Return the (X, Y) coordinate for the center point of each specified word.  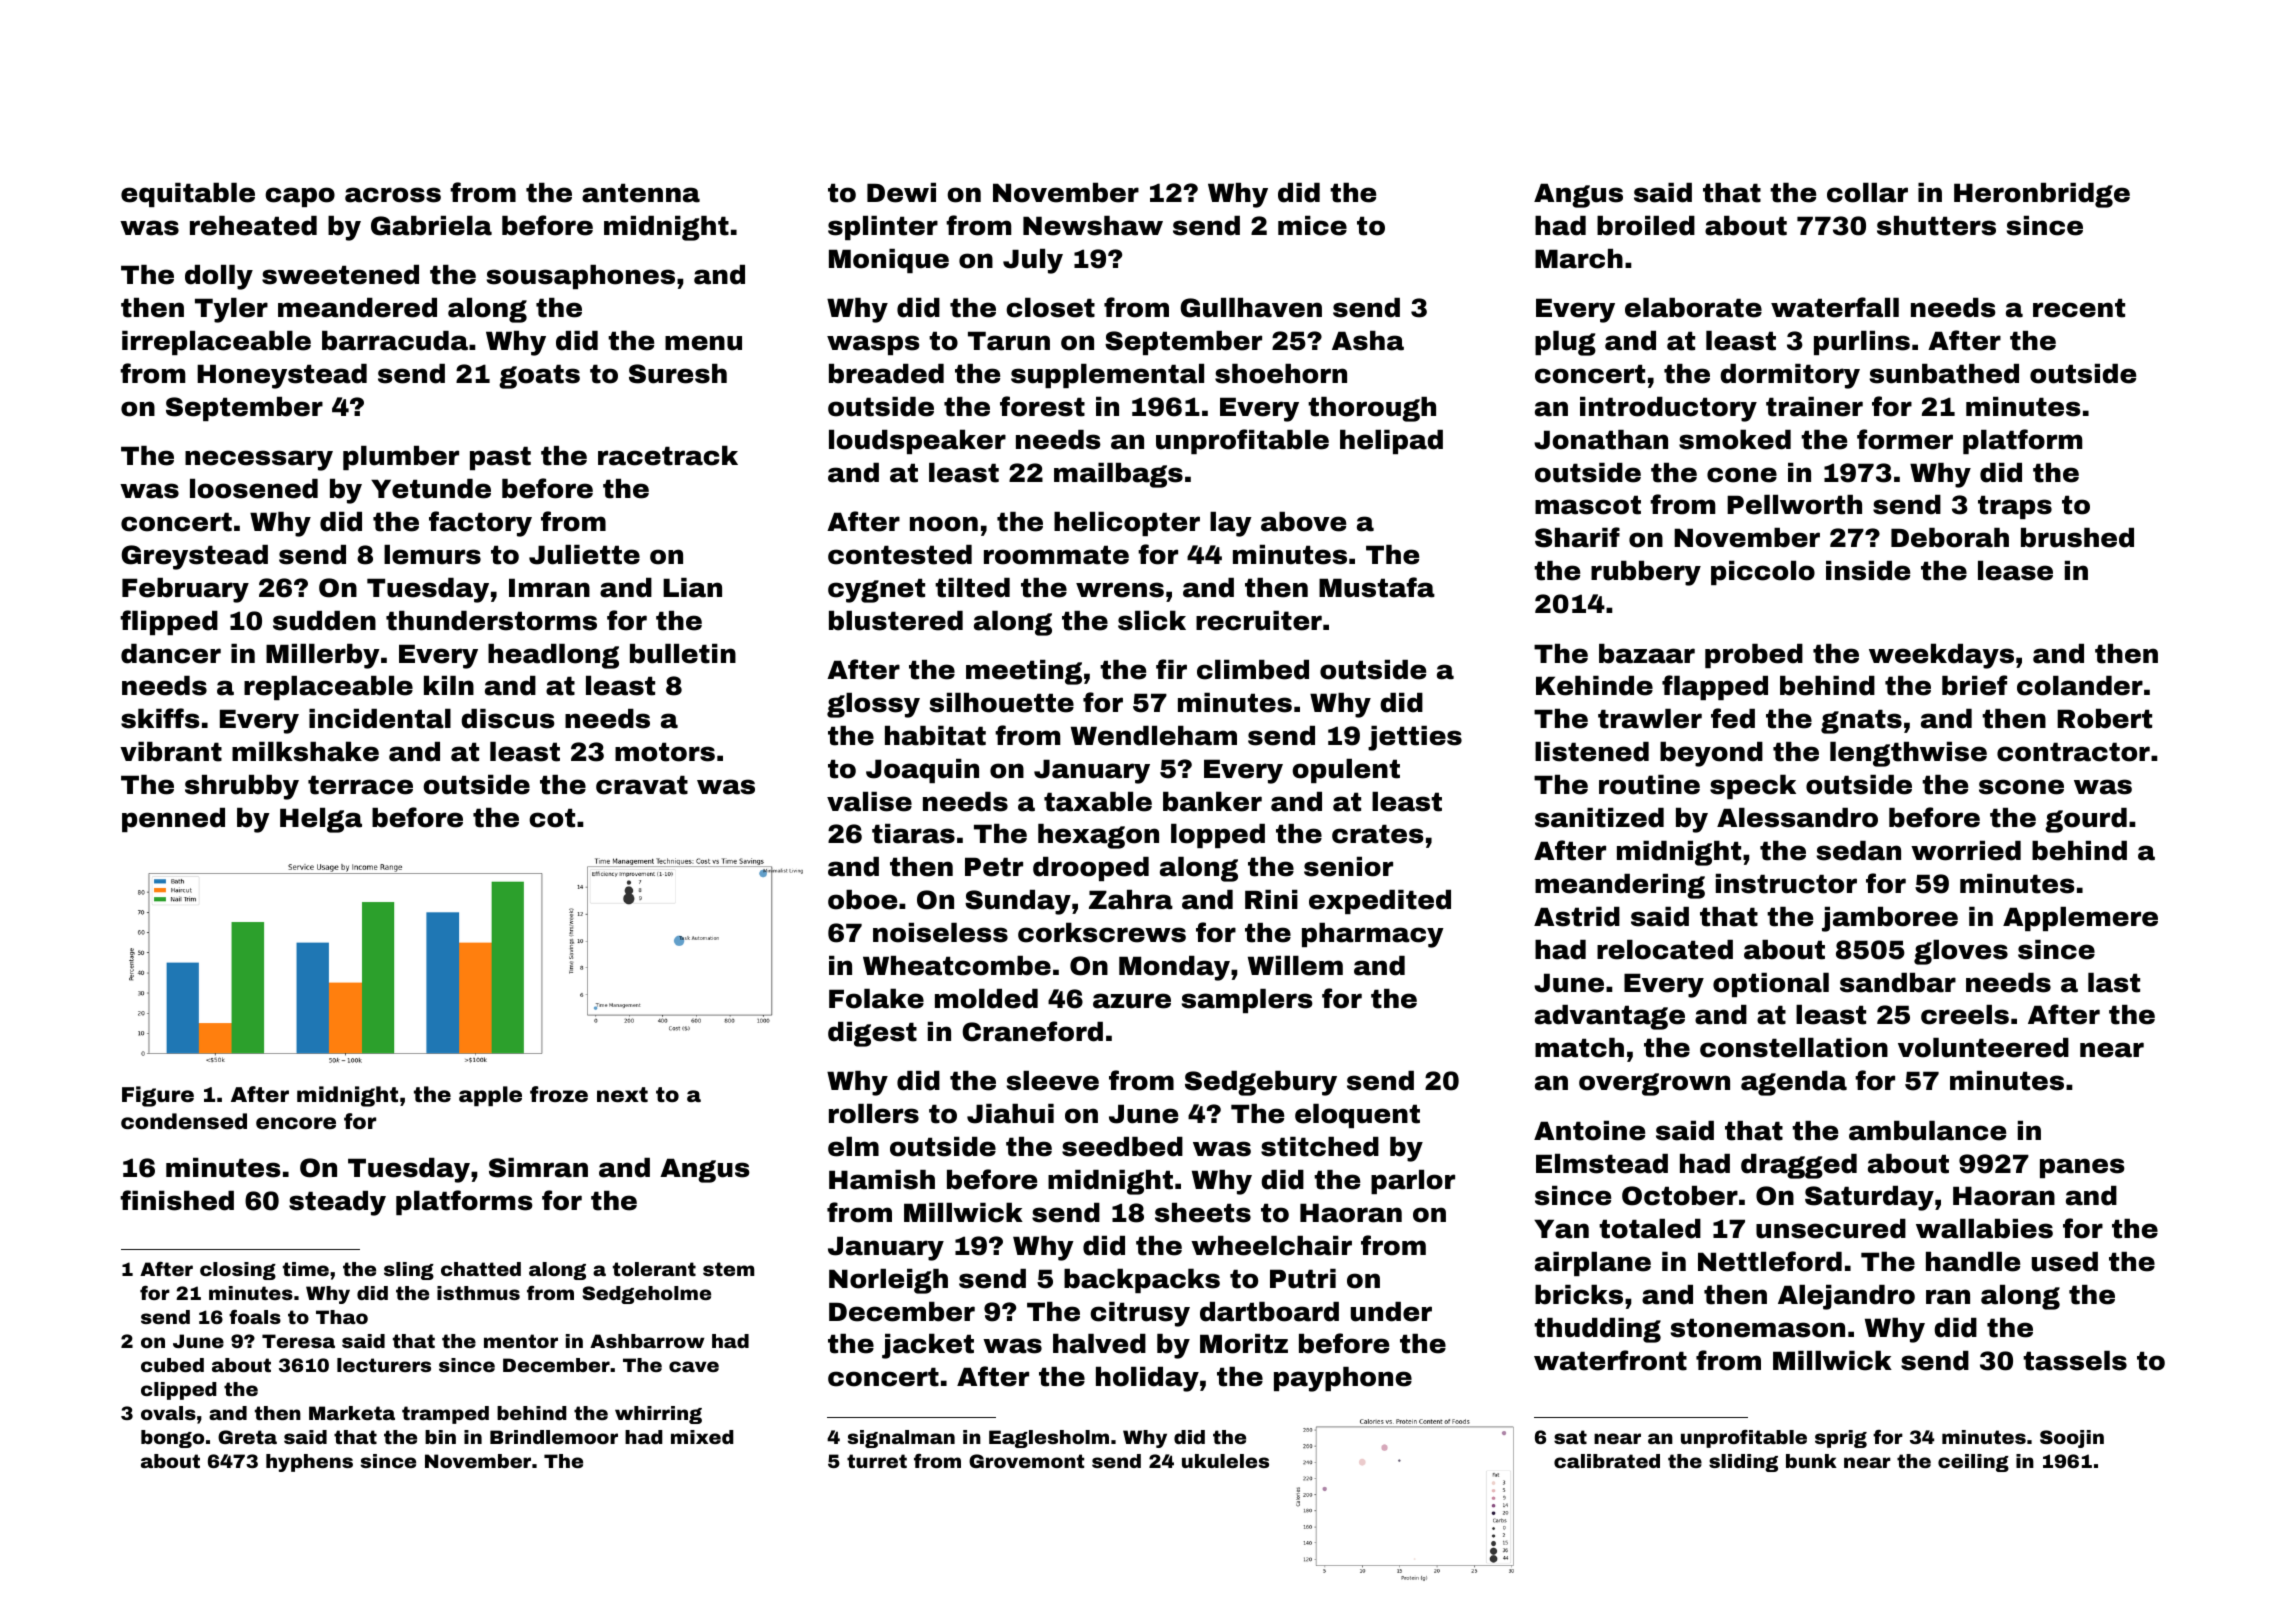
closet (1050, 308)
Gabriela (431, 226)
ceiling (1973, 1463)
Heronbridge (2042, 195)
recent (2079, 308)
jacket (928, 1346)
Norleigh (888, 1281)
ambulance (1927, 1131)
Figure (158, 1096)
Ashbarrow (647, 1341)
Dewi (901, 193)
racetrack (668, 455)
